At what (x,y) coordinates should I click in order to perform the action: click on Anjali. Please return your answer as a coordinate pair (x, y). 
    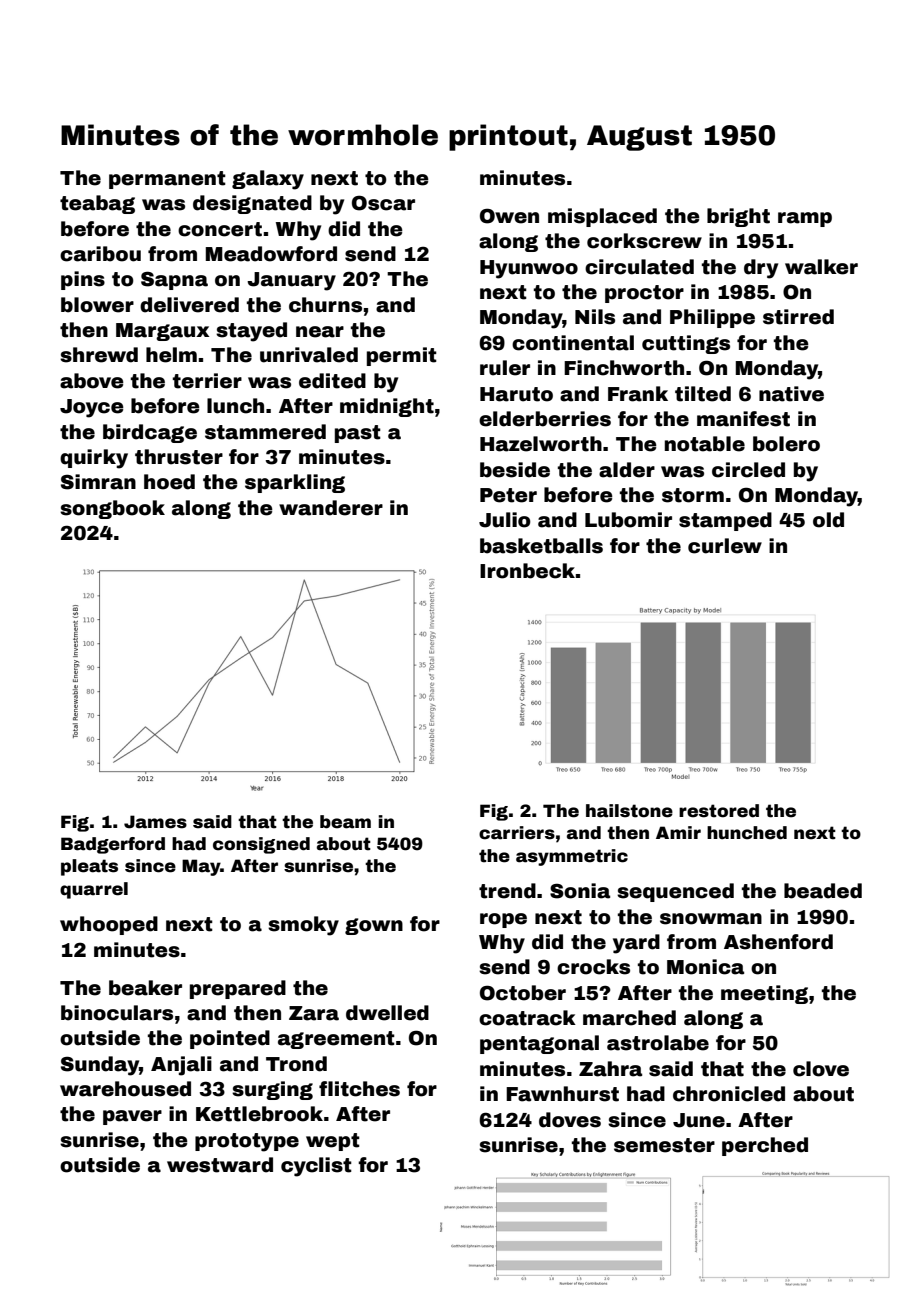
    Looking at the image, I should click on (181, 1066).
